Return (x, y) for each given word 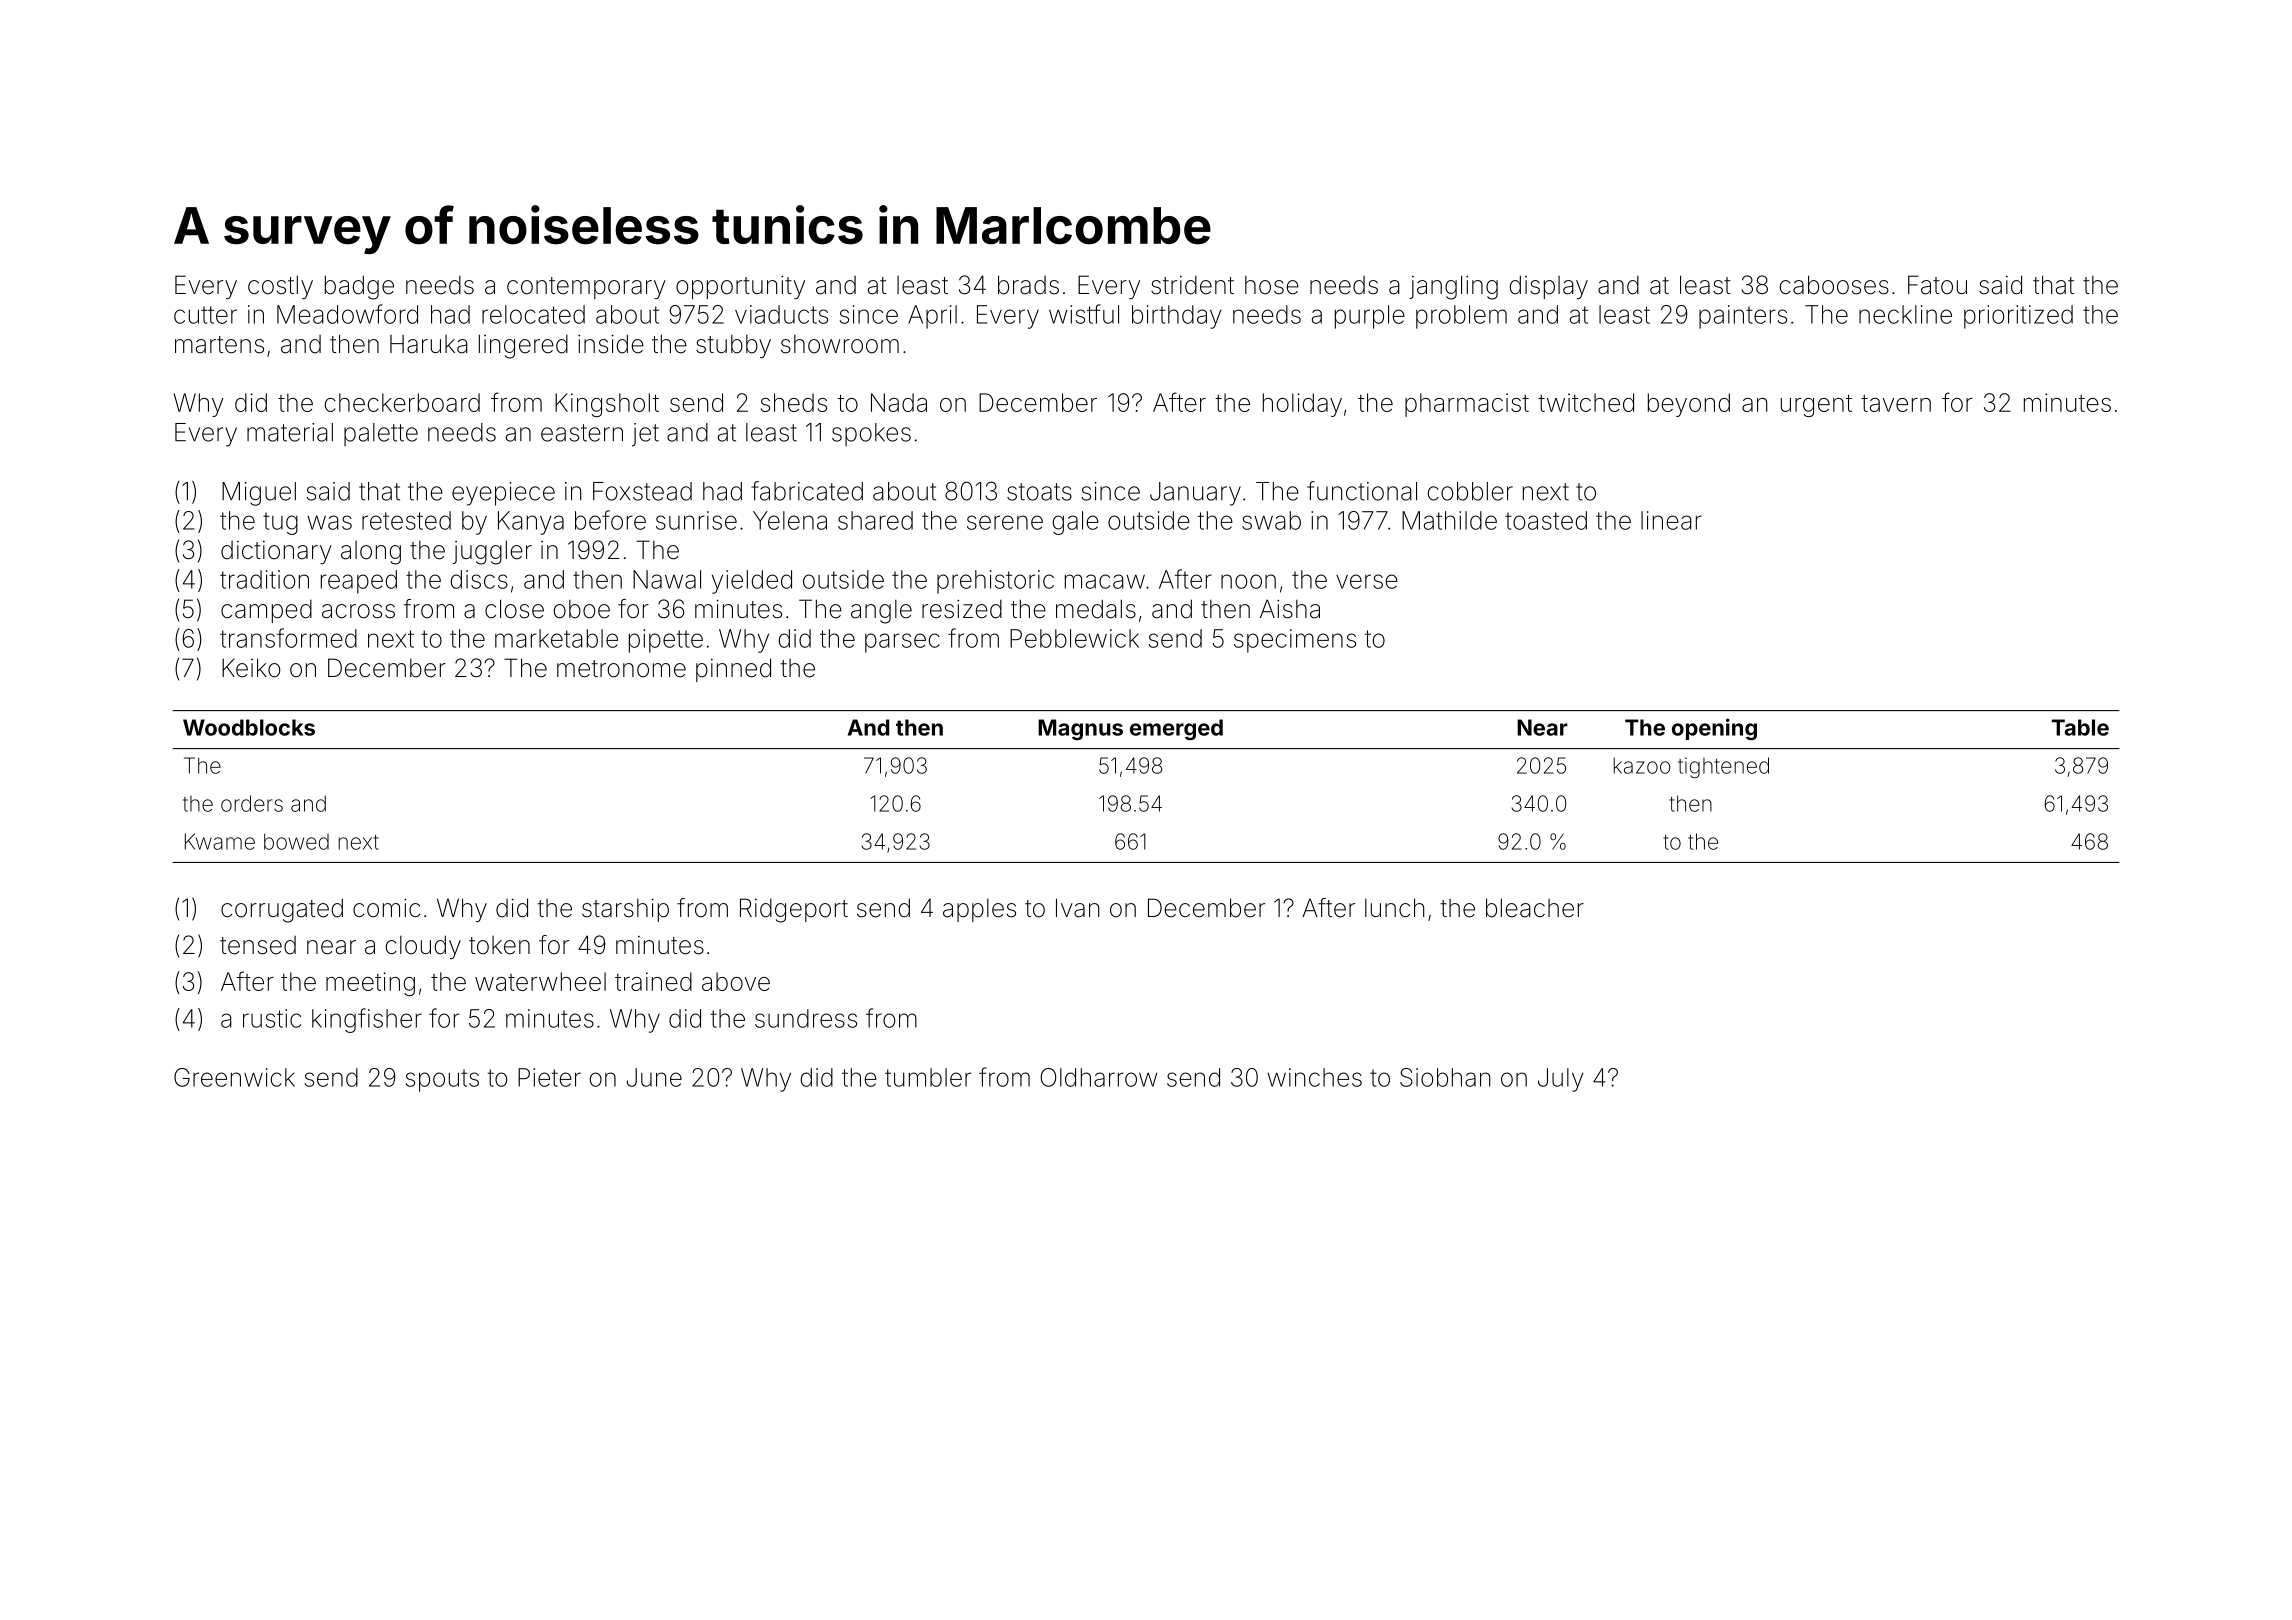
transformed (288, 638)
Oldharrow (1098, 1077)
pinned (733, 670)
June (654, 1077)
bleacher (1535, 908)
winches (1314, 1077)
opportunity (740, 287)
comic (386, 908)
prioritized (2018, 317)
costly (280, 287)
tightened (1723, 767)
